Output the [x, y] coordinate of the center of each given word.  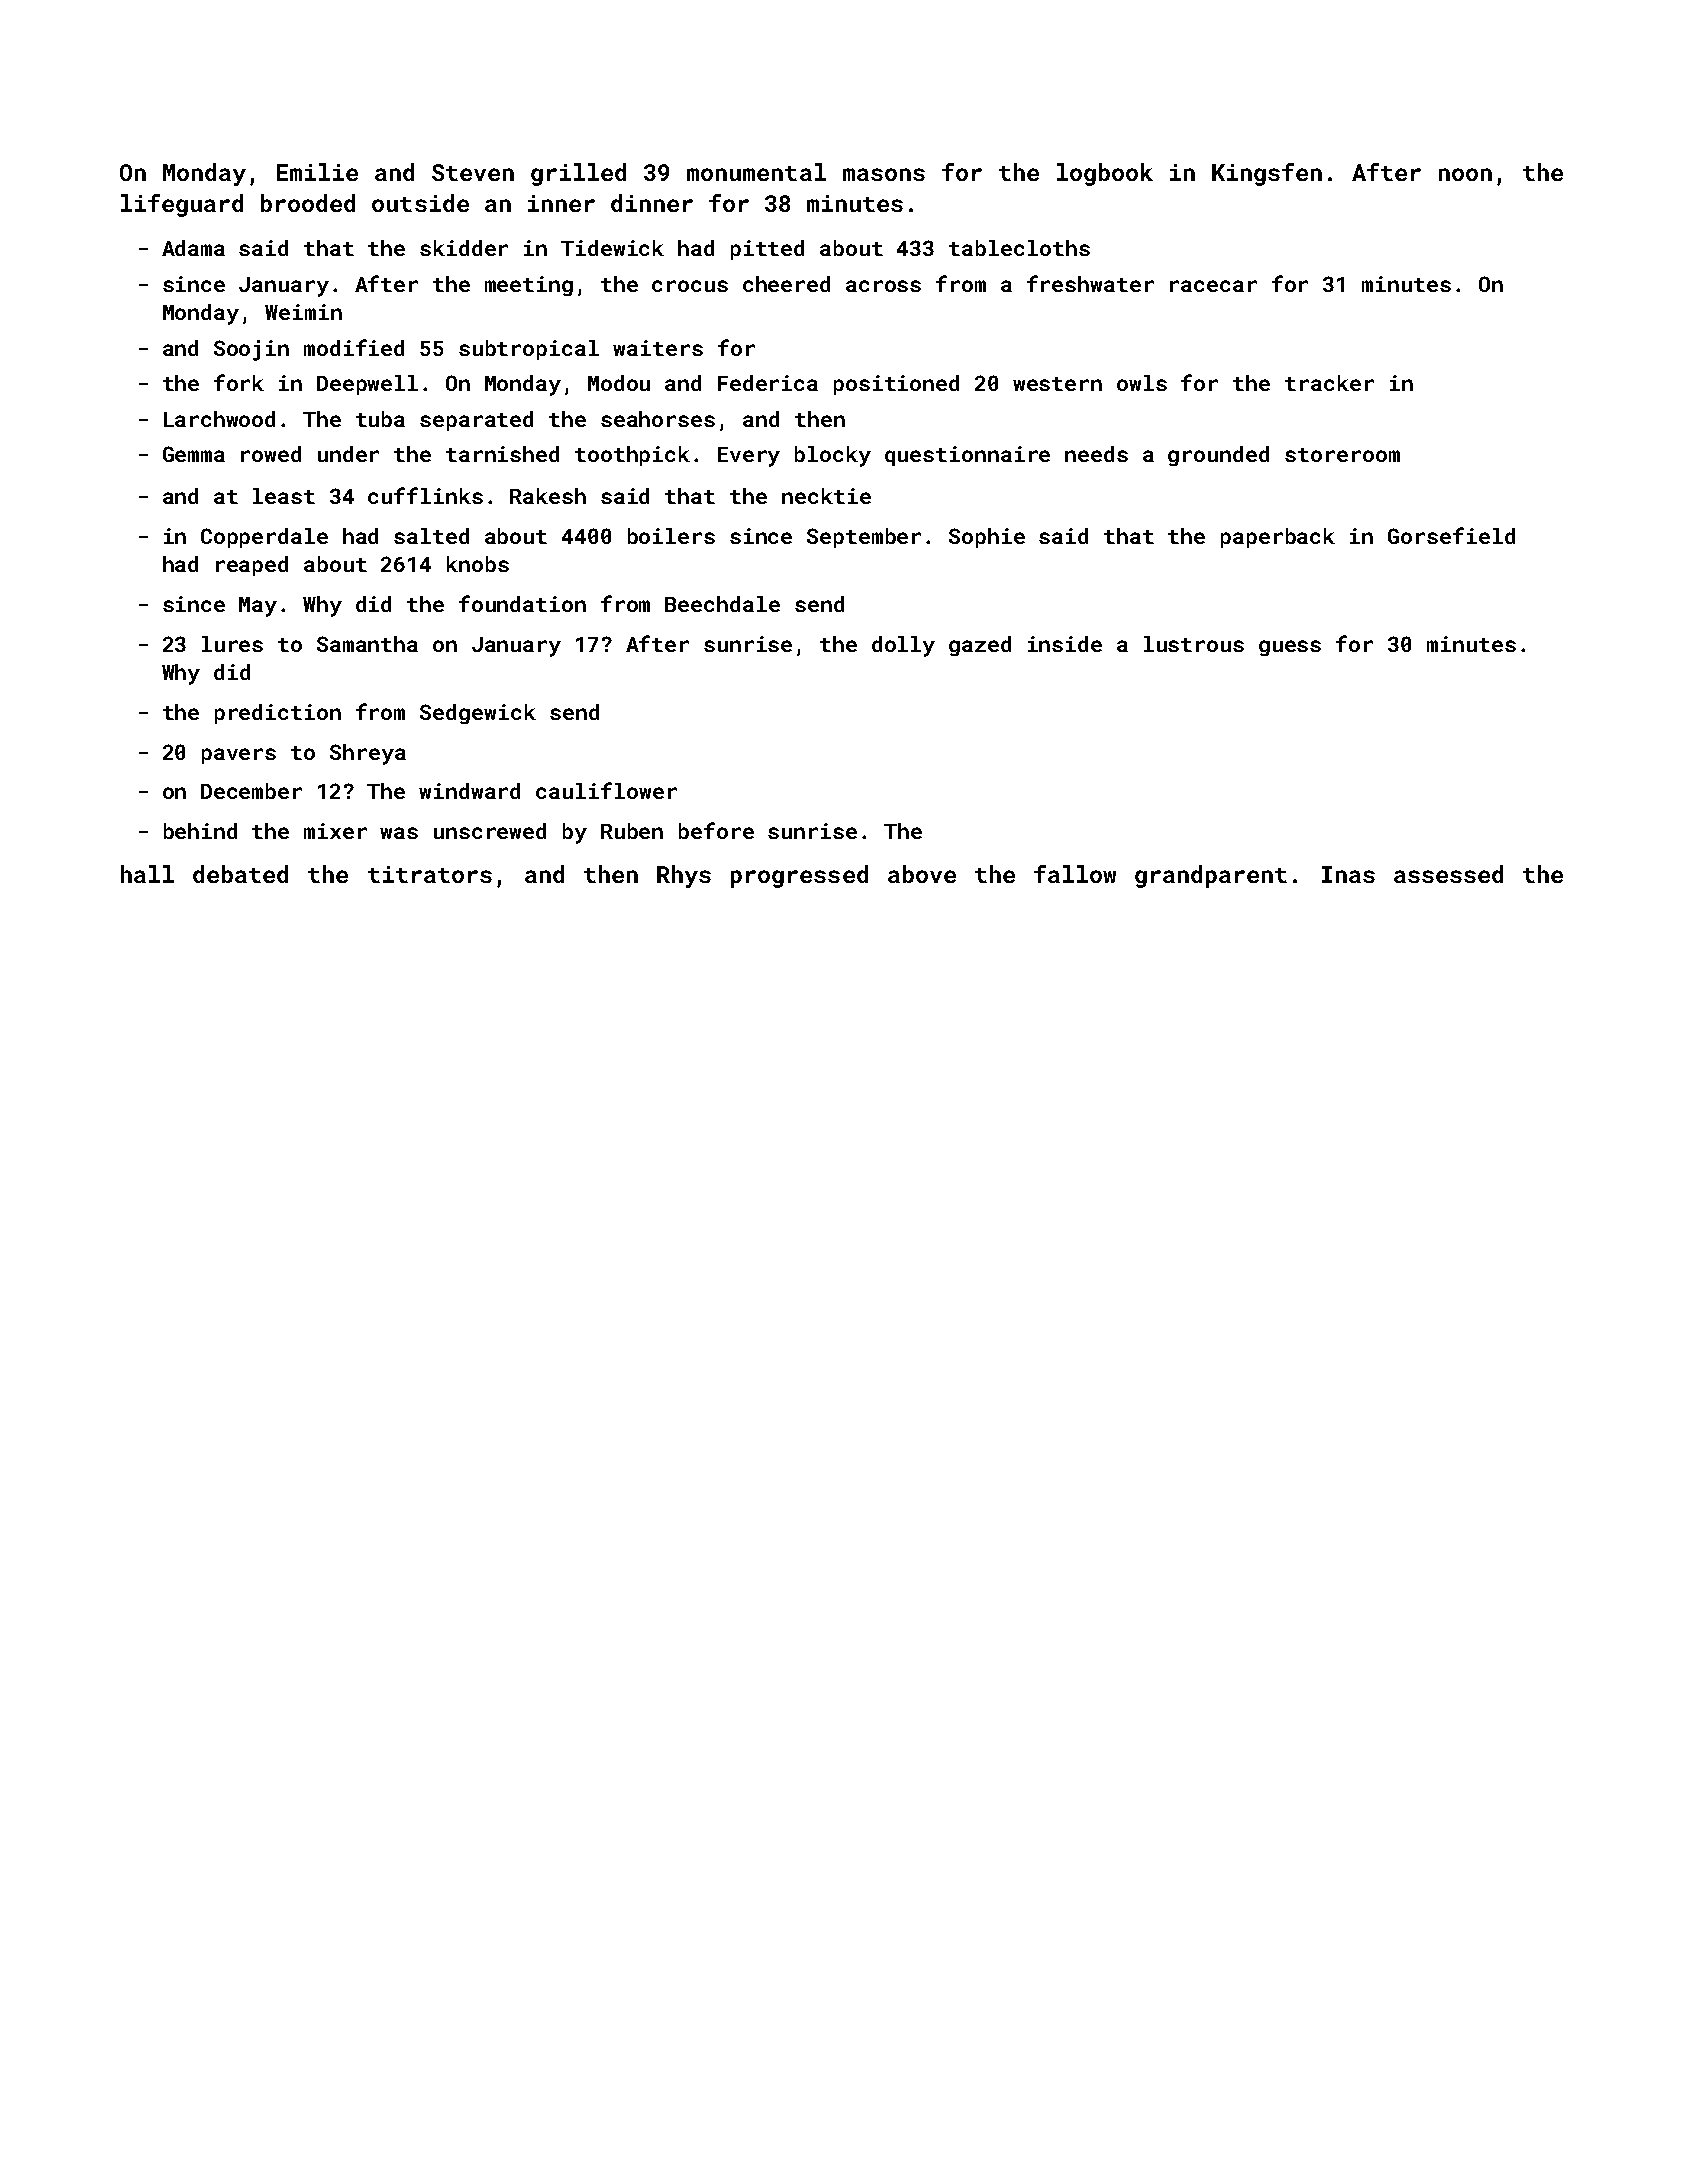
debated [240, 874]
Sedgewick [478, 714]
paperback [1278, 538]
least [284, 496]
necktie [826, 496]
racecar [1213, 286]
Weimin [303, 312]
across [883, 286]
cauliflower [606, 790]
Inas [1348, 874]
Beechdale [722, 604]
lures [232, 644]
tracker [1329, 383]
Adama [193, 248]
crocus [690, 286]
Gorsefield [1451, 535]
